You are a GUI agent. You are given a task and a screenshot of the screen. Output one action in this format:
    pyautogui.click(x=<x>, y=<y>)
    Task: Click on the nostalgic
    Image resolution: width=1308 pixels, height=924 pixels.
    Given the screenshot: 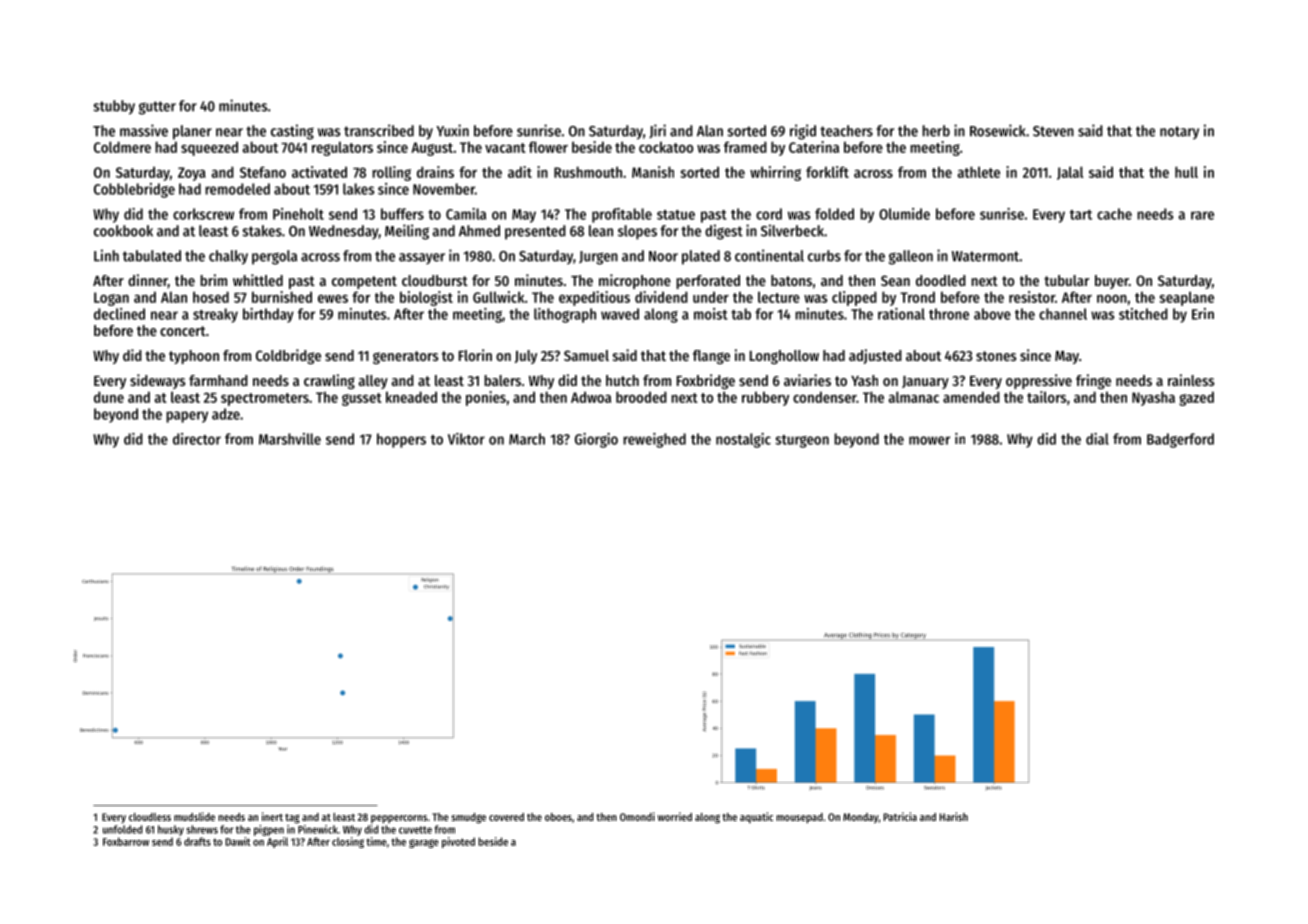 What is the action you would take?
    pyautogui.click(x=743, y=440)
